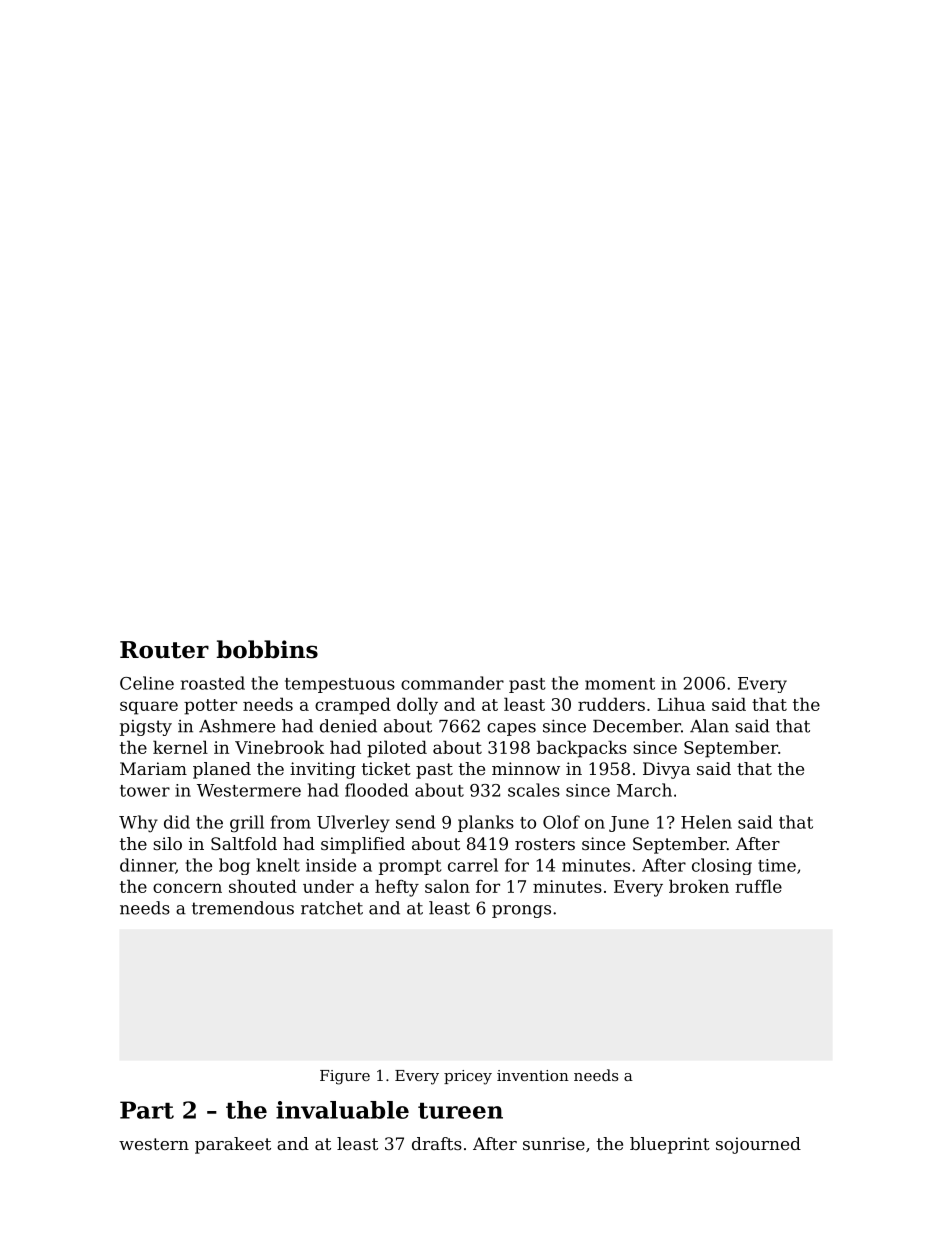 This screenshot has height=1233, width=952. I want to click on Alan, so click(709, 726).
